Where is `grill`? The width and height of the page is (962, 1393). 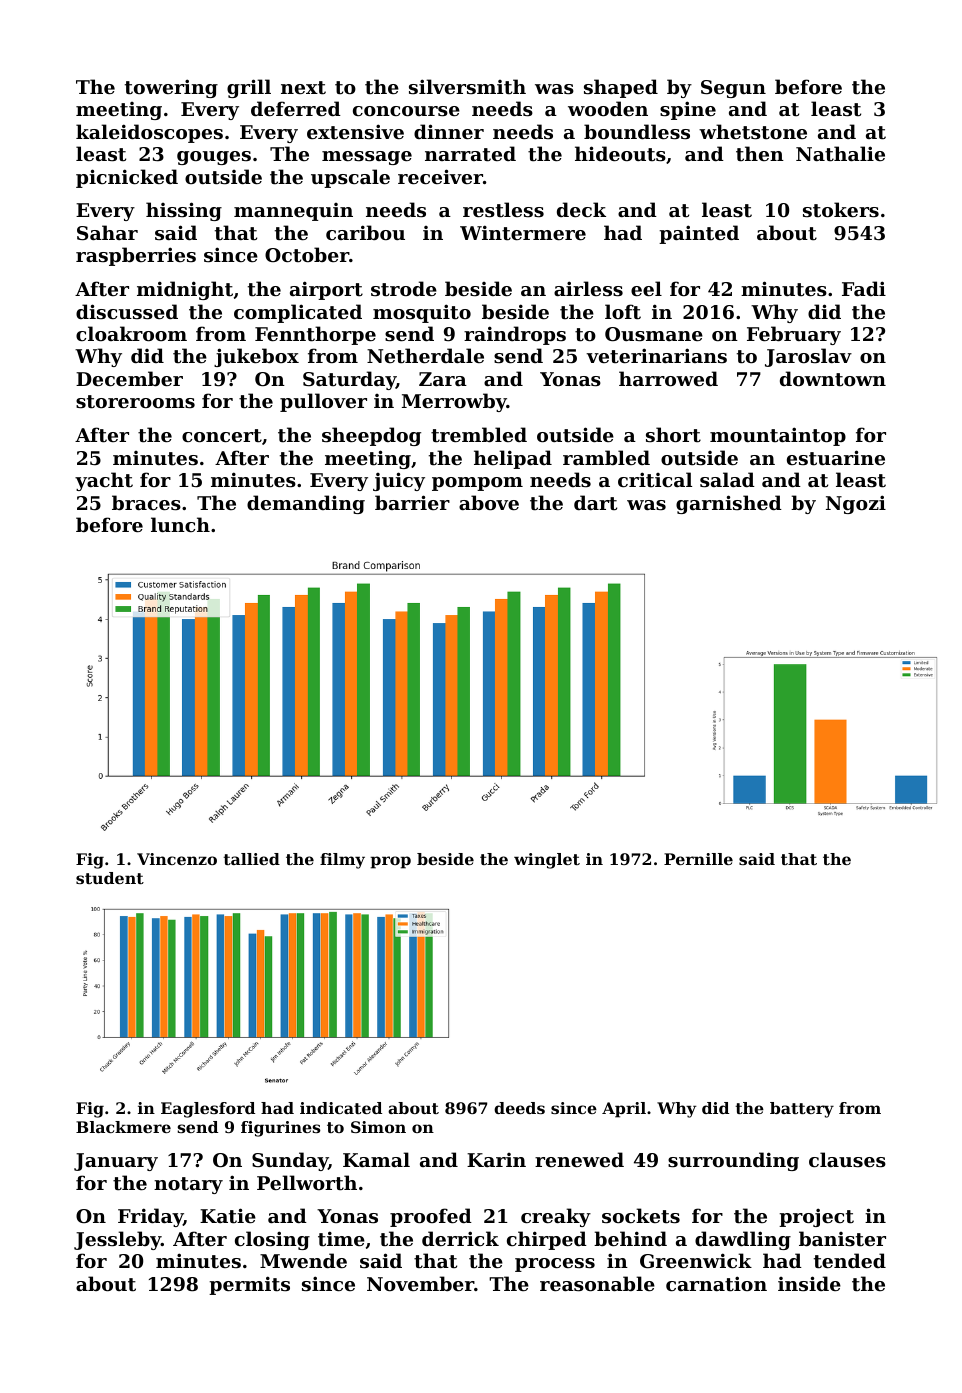
grill is located at coordinates (249, 88).
